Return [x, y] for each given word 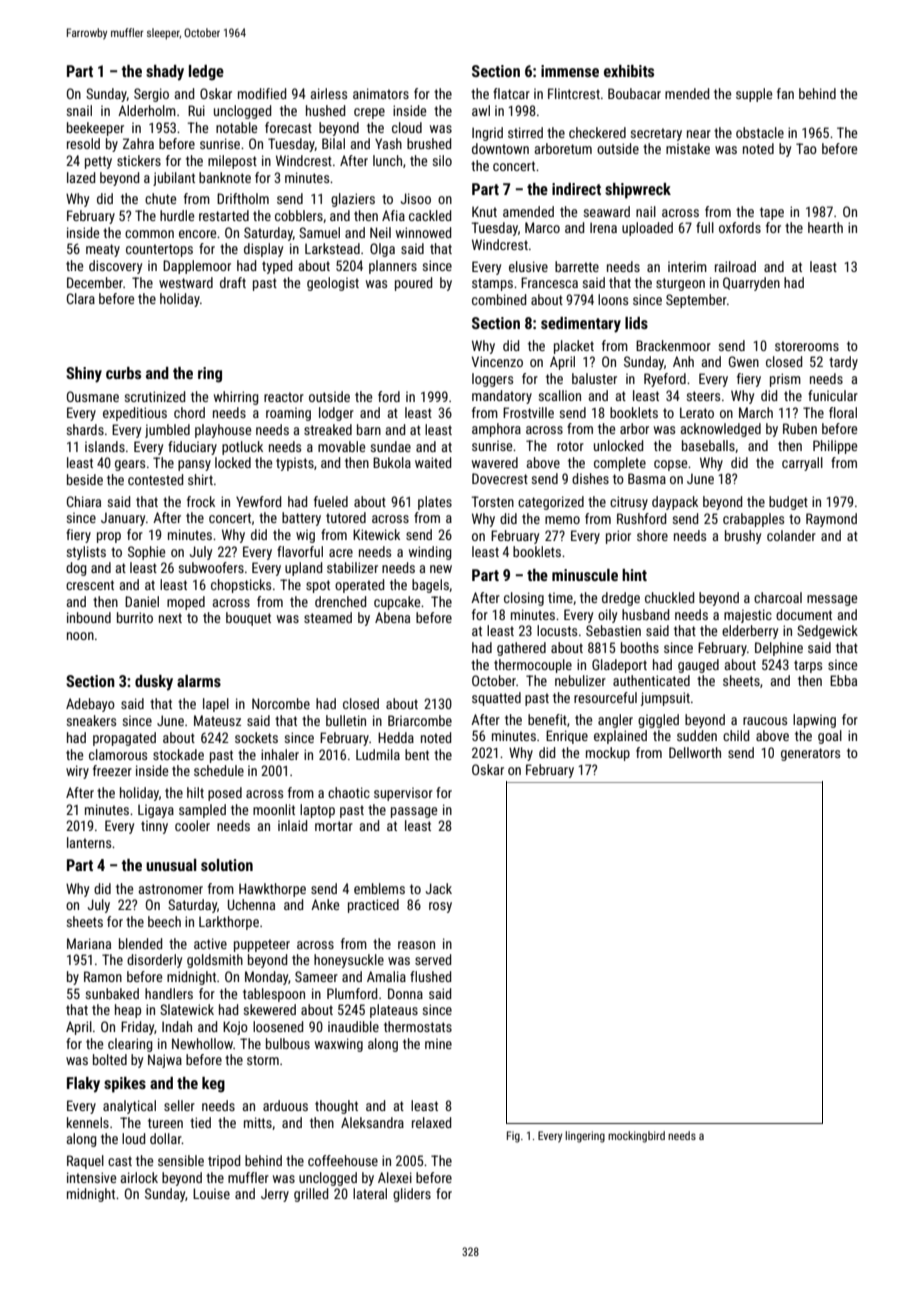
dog [76, 569]
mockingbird [636, 1137]
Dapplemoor [197, 267]
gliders [412, 1195]
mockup [608, 754]
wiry [77, 772]
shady [165, 73]
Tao [806, 148]
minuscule [585, 575]
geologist [333, 284]
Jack [439, 888]
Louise [211, 1193]
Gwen [744, 361]
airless [328, 93]
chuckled [669, 597]
